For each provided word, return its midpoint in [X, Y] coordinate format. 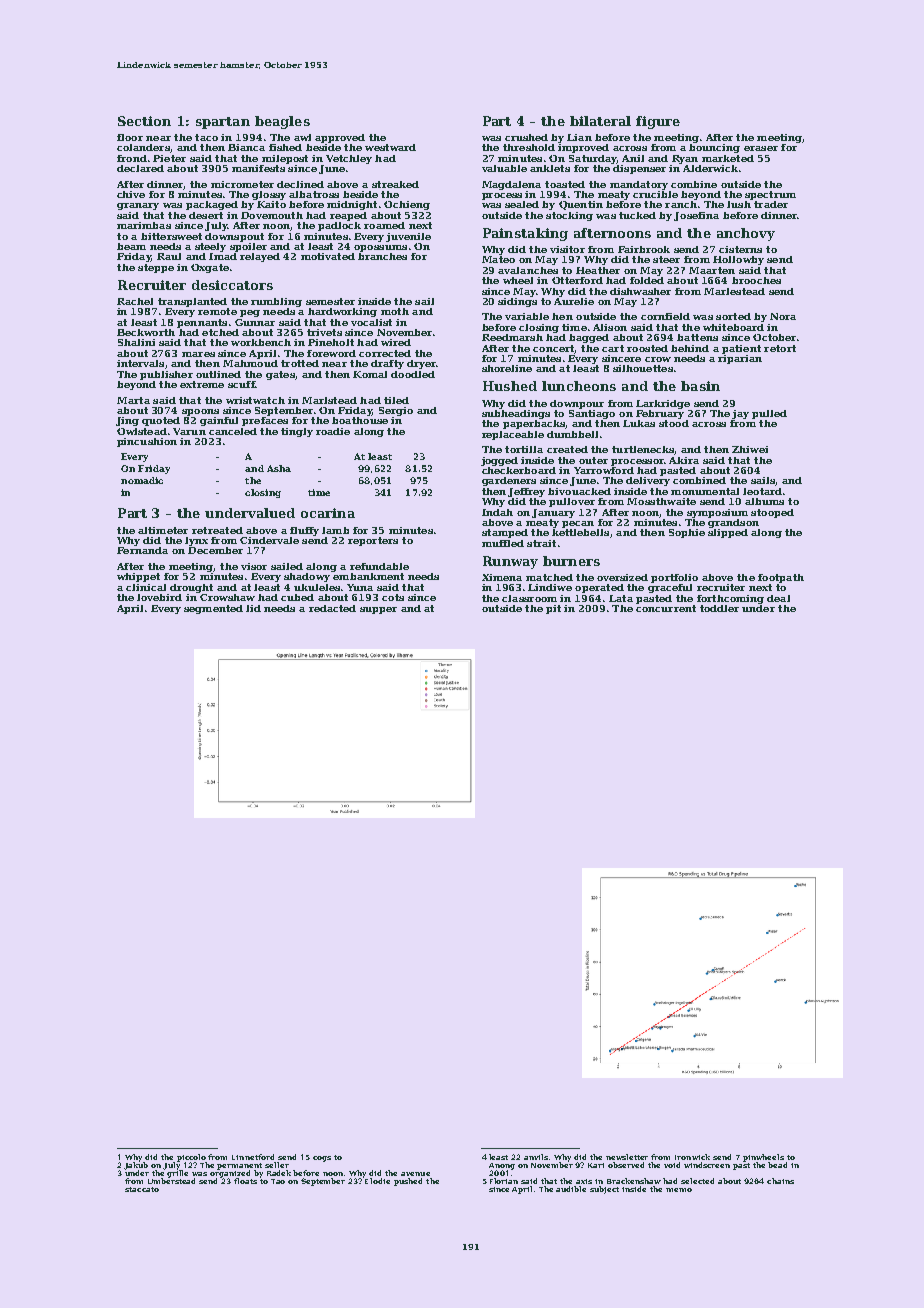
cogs [322, 1159]
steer [666, 259]
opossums [380, 248]
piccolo [191, 1158]
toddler [719, 608]
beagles [282, 122]
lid [253, 608]
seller [277, 1165]
